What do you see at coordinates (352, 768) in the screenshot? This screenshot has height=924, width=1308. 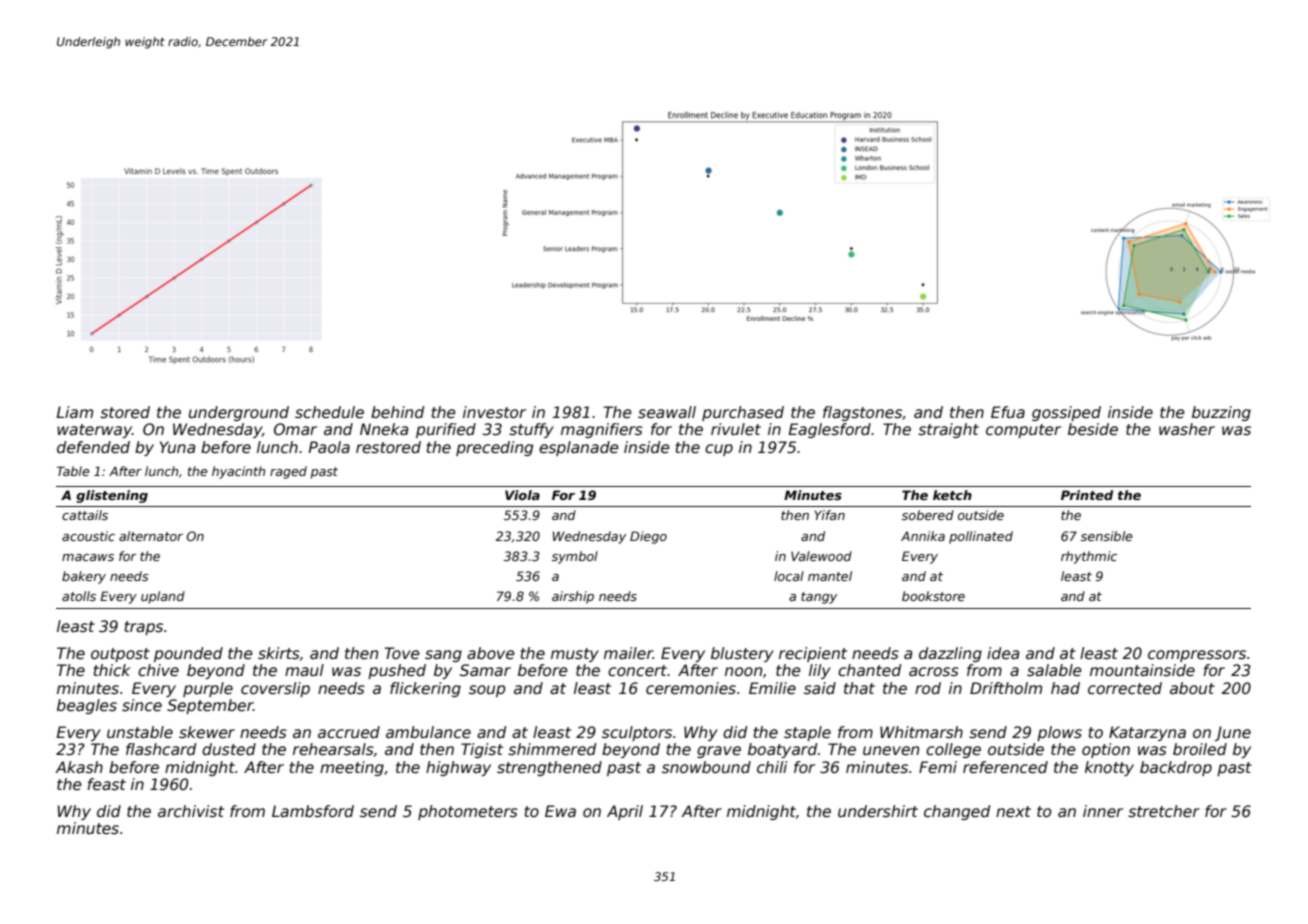 I see `meeting` at bounding box center [352, 768].
